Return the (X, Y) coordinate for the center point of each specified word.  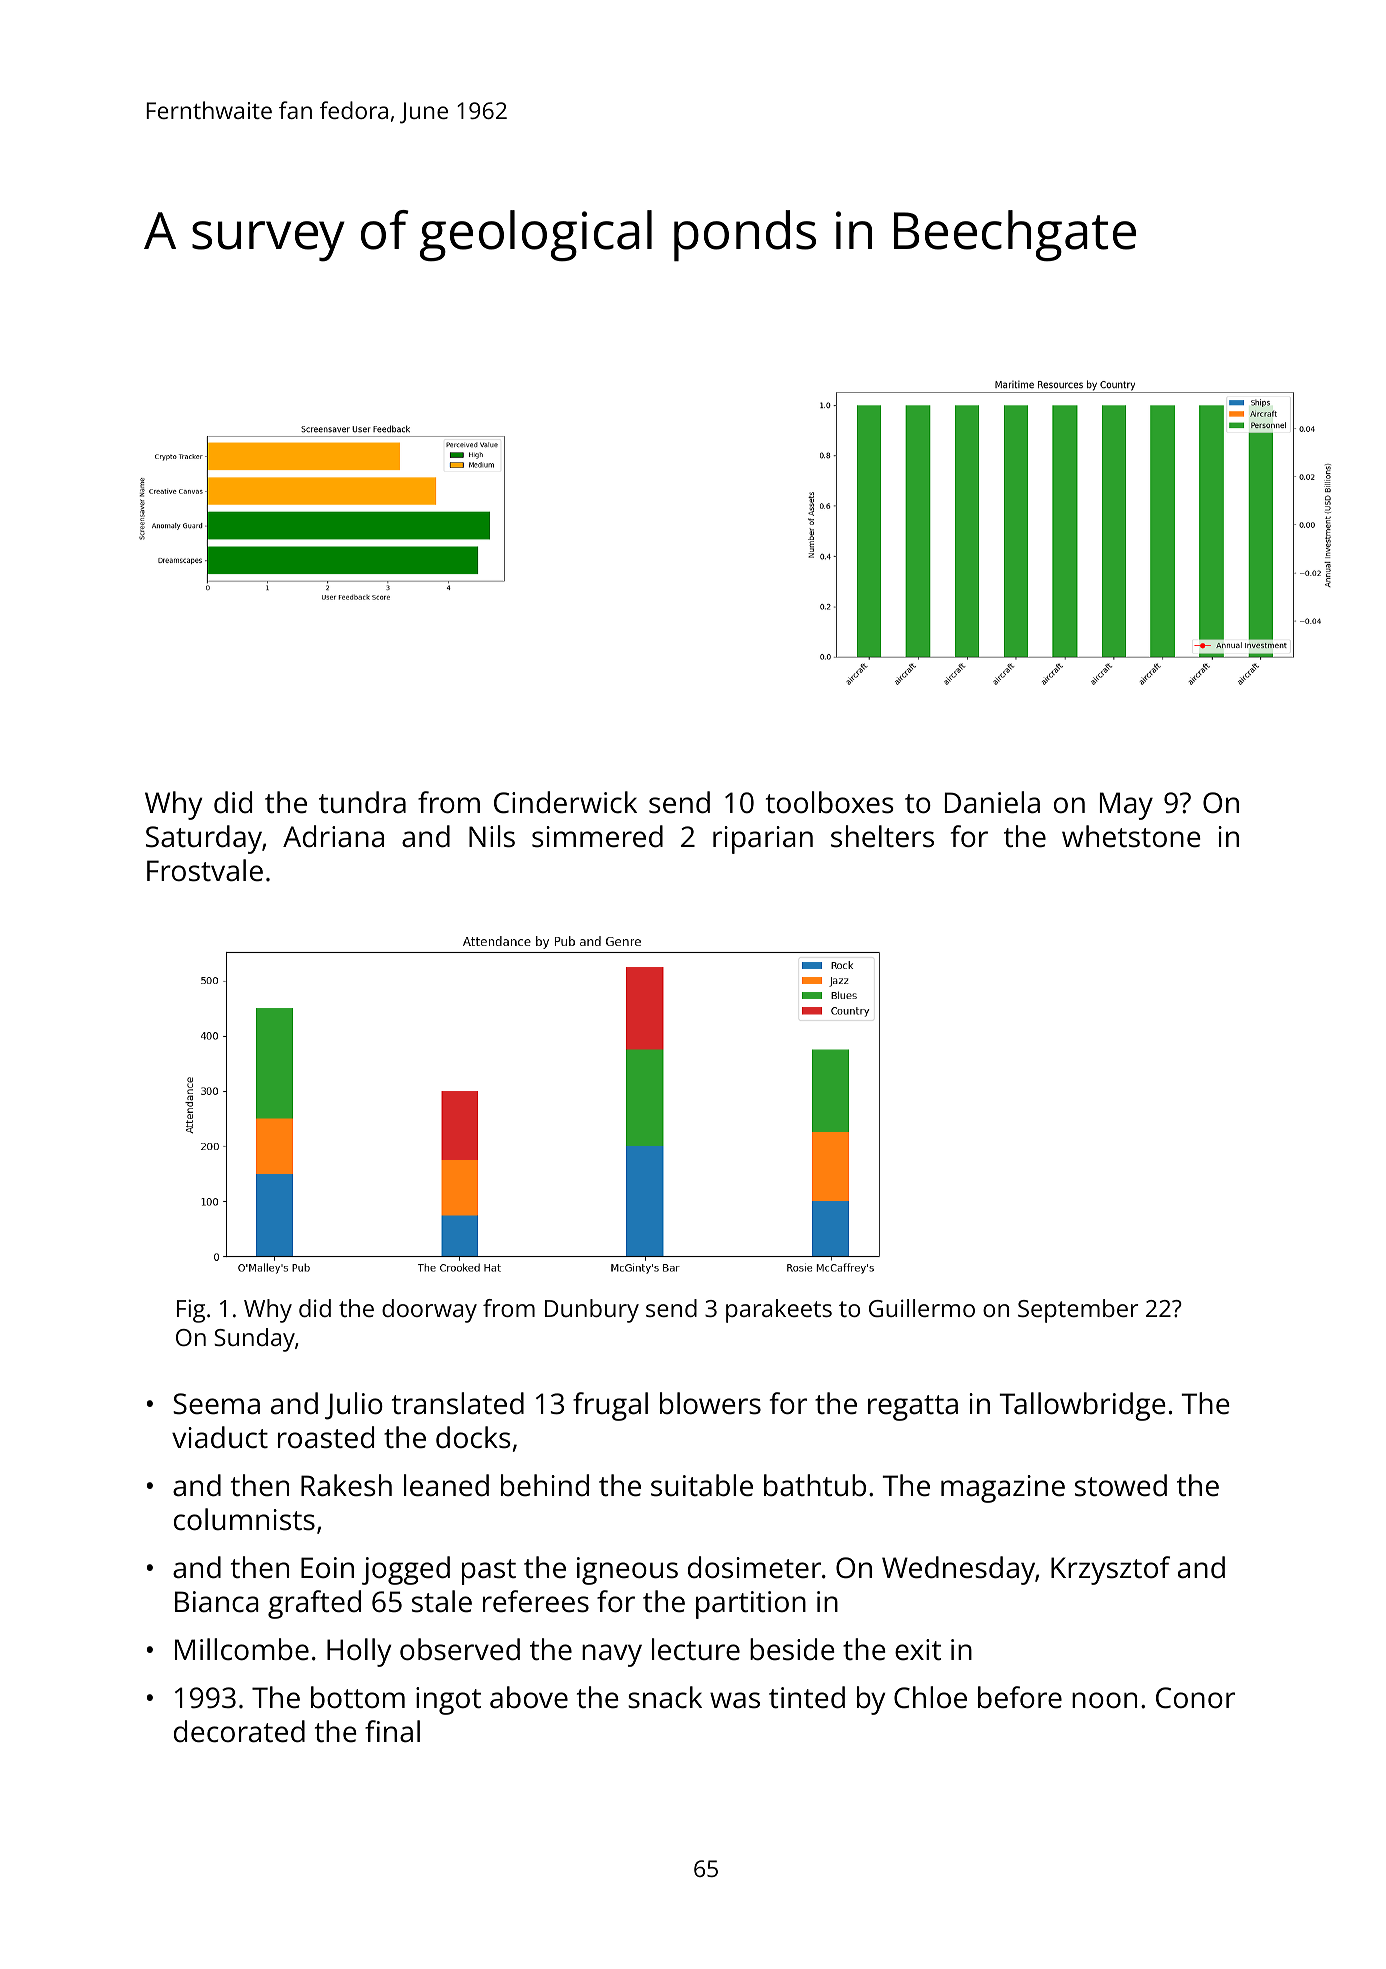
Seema (216, 1404)
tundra (362, 802)
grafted (314, 1604)
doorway (429, 1311)
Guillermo (922, 1308)
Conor (1195, 1698)
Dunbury (592, 1311)
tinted (807, 1697)
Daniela (992, 802)
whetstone (1131, 836)
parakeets (779, 1311)
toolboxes (830, 802)
